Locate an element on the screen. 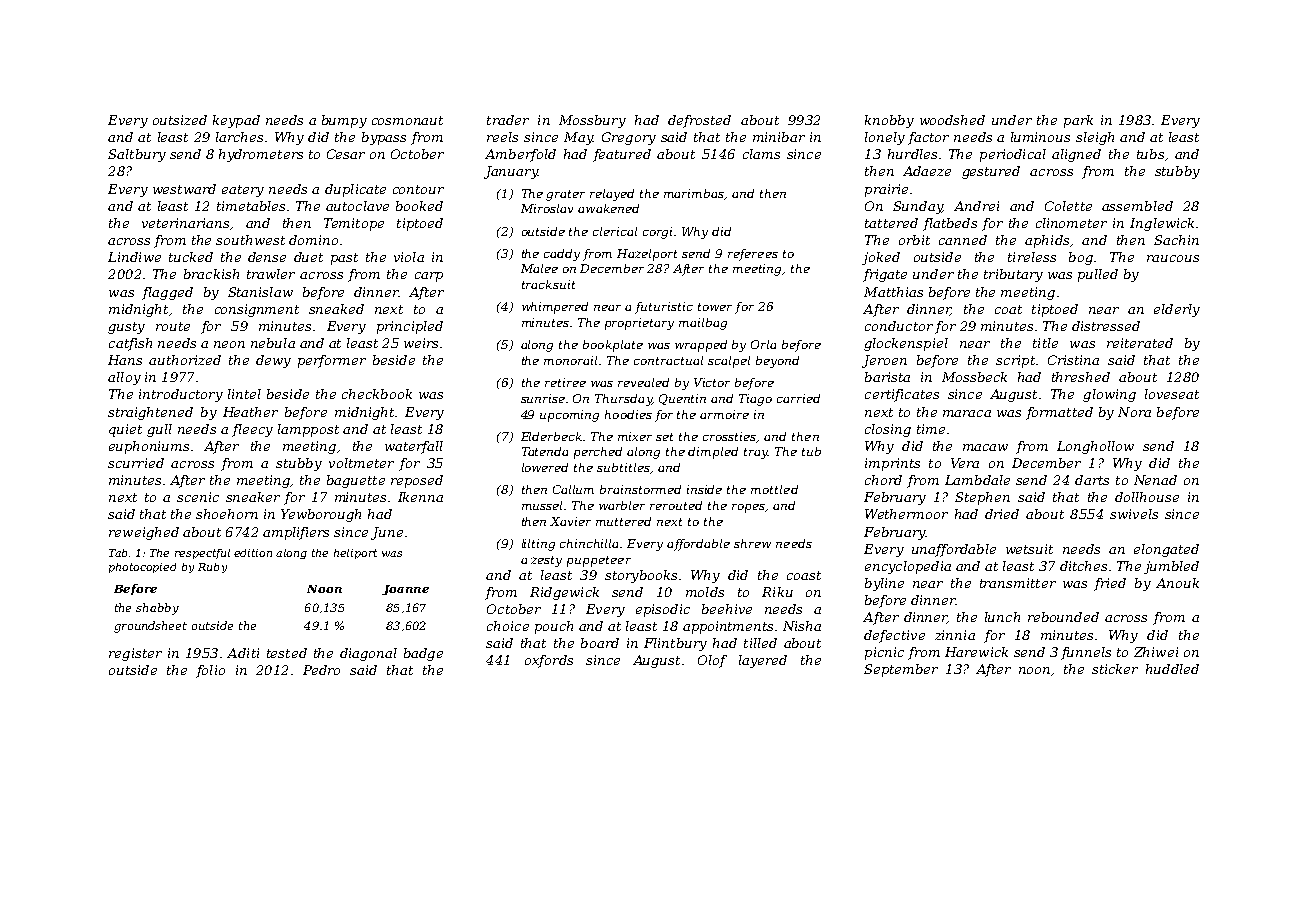 This screenshot has height=924, width=1308. catfish is located at coordinates (130, 344).
